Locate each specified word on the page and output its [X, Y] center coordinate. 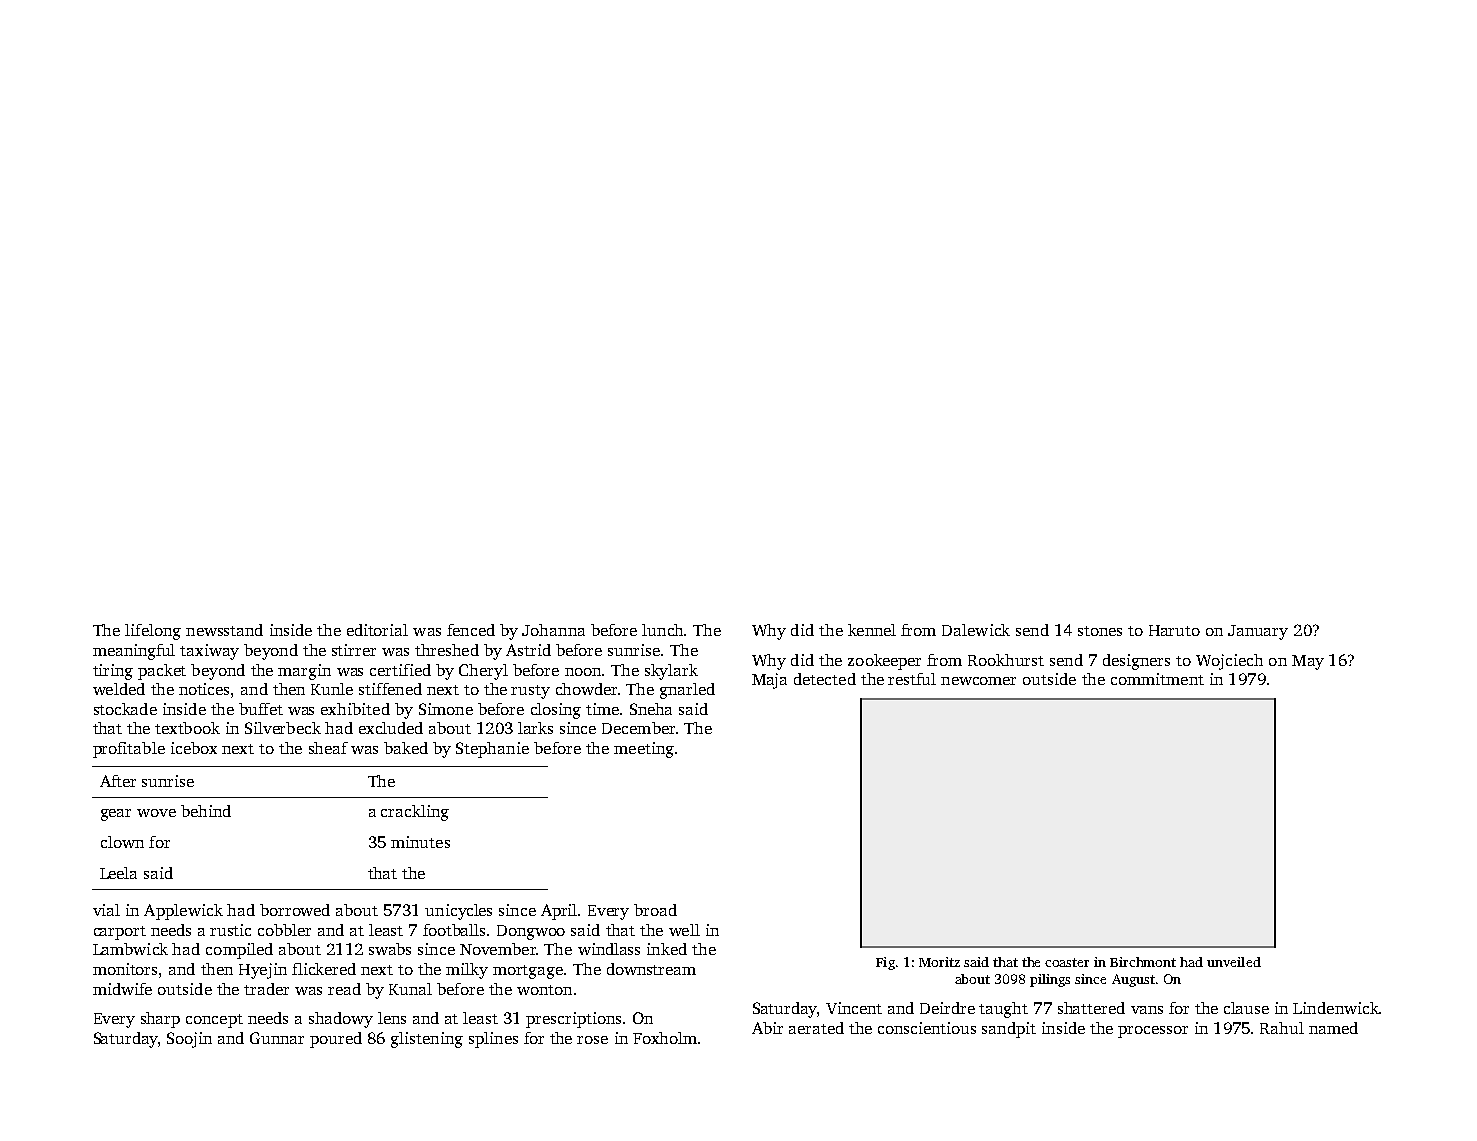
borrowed [295, 910]
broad [655, 910]
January [1258, 632]
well [684, 930]
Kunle [332, 689]
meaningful [134, 652]
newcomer [978, 681]
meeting [644, 750]
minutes [420, 842]
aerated [816, 1028]
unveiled [1234, 962]
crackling [415, 813]
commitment [1157, 679]
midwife [122, 989]
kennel [872, 630]
